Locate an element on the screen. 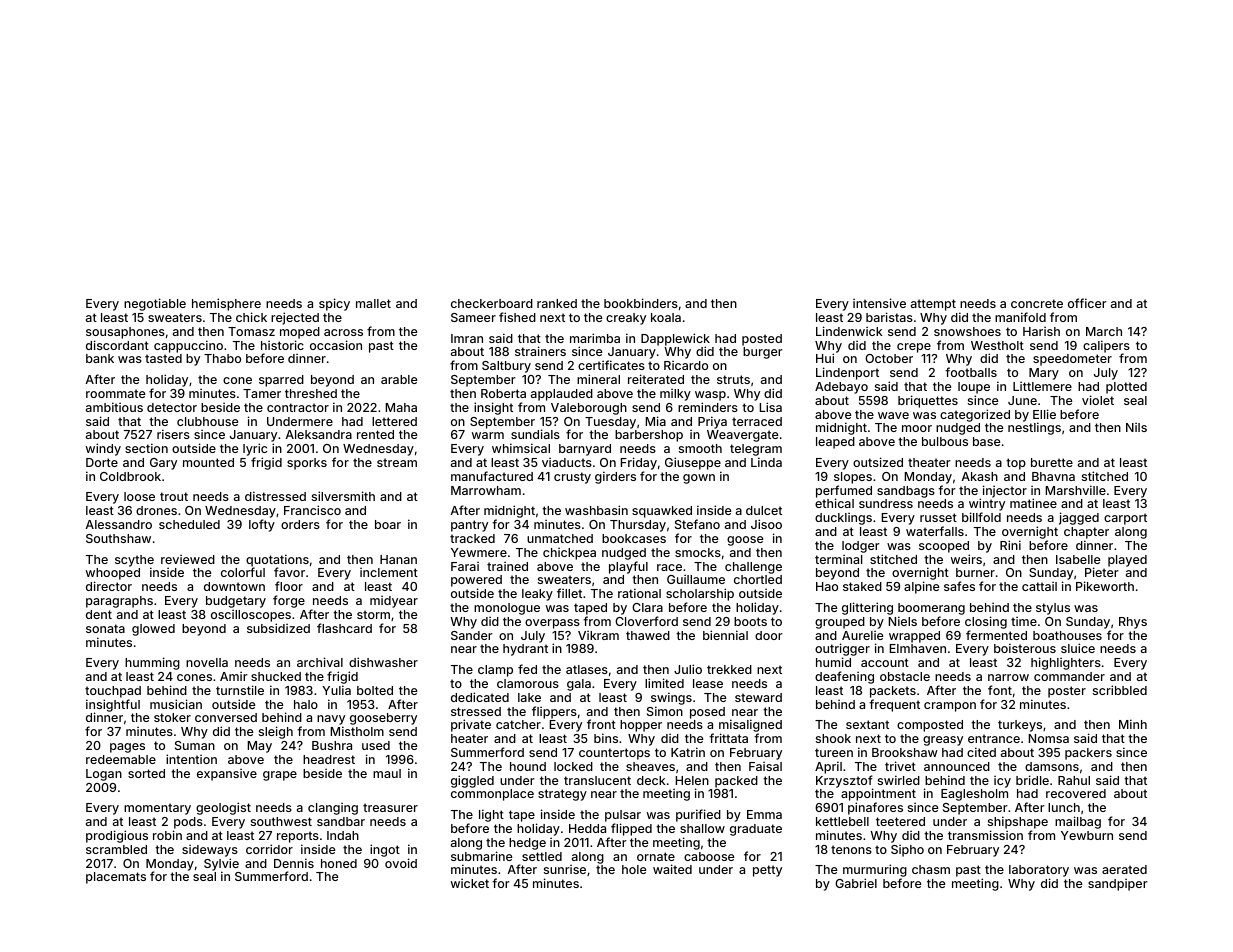  viaducts is located at coordinates (567, 462).
